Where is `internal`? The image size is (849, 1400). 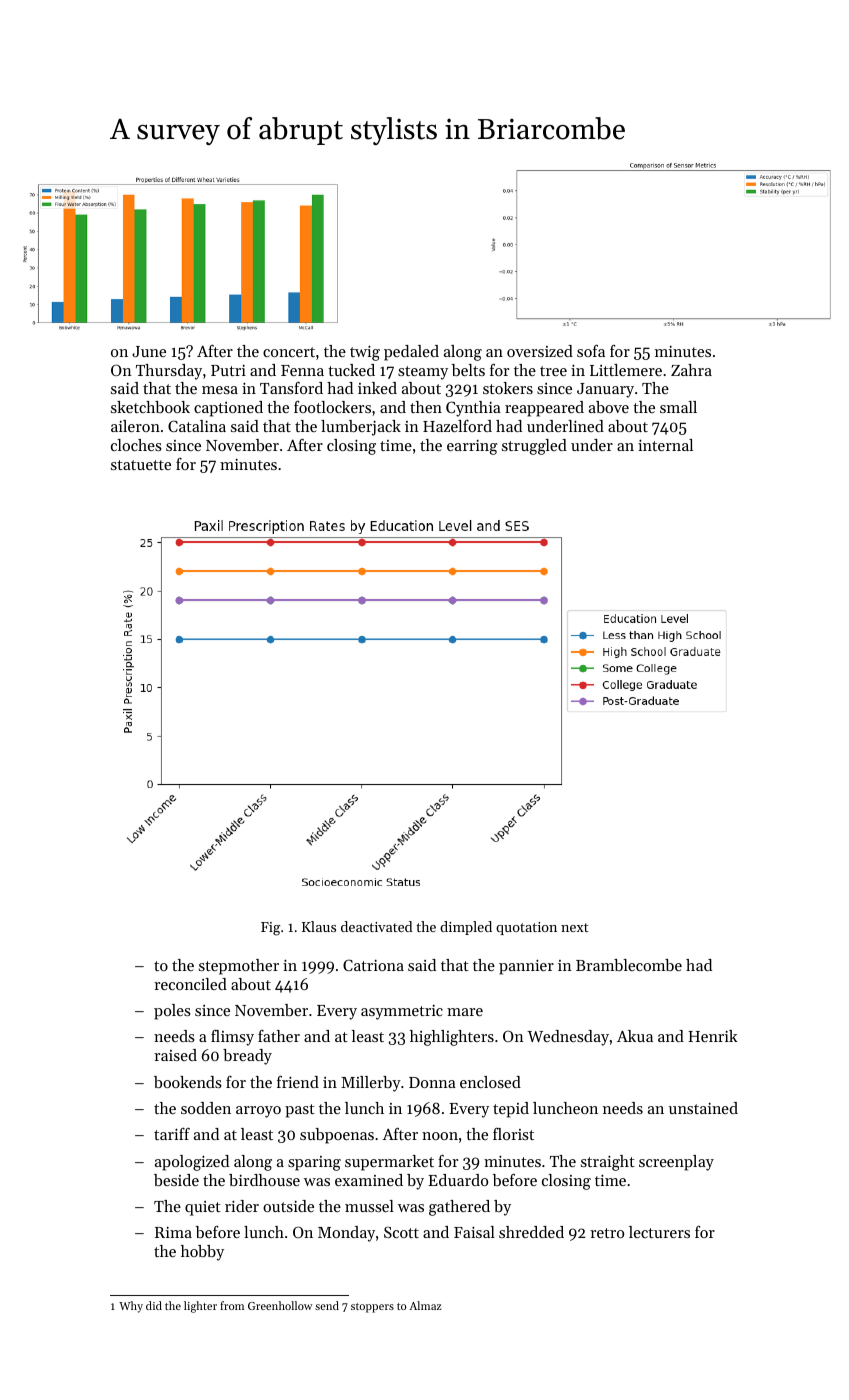 internal is located at coordinates (665, 445).
